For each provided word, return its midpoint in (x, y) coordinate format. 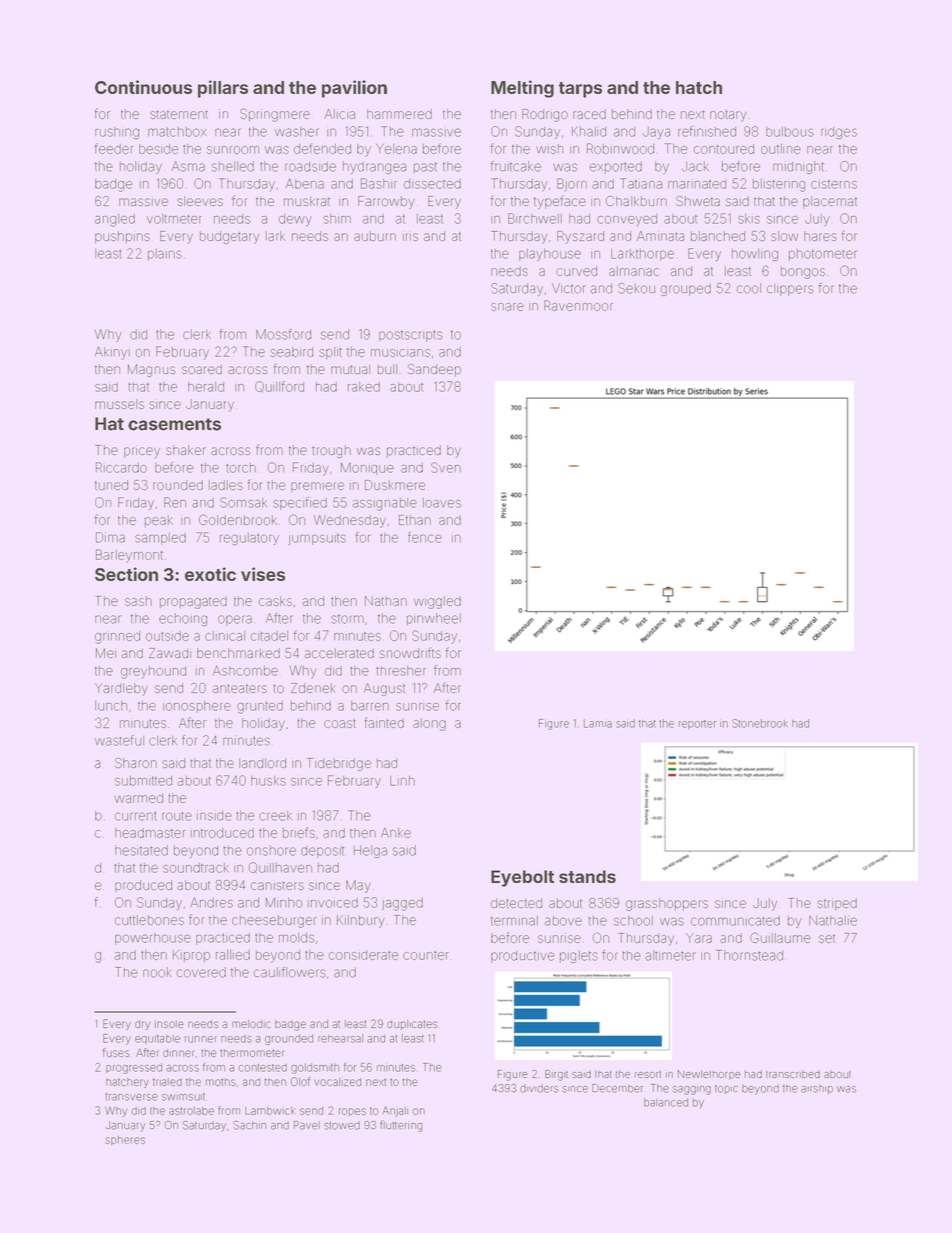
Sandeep (434, 370)
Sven (446, 467)
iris (410, 237)
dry (142, 1025)
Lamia (598, 723)
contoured (724, 149)
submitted (143, 781)
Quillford (279, 386)
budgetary (229, 237)
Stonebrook (760, 723)
